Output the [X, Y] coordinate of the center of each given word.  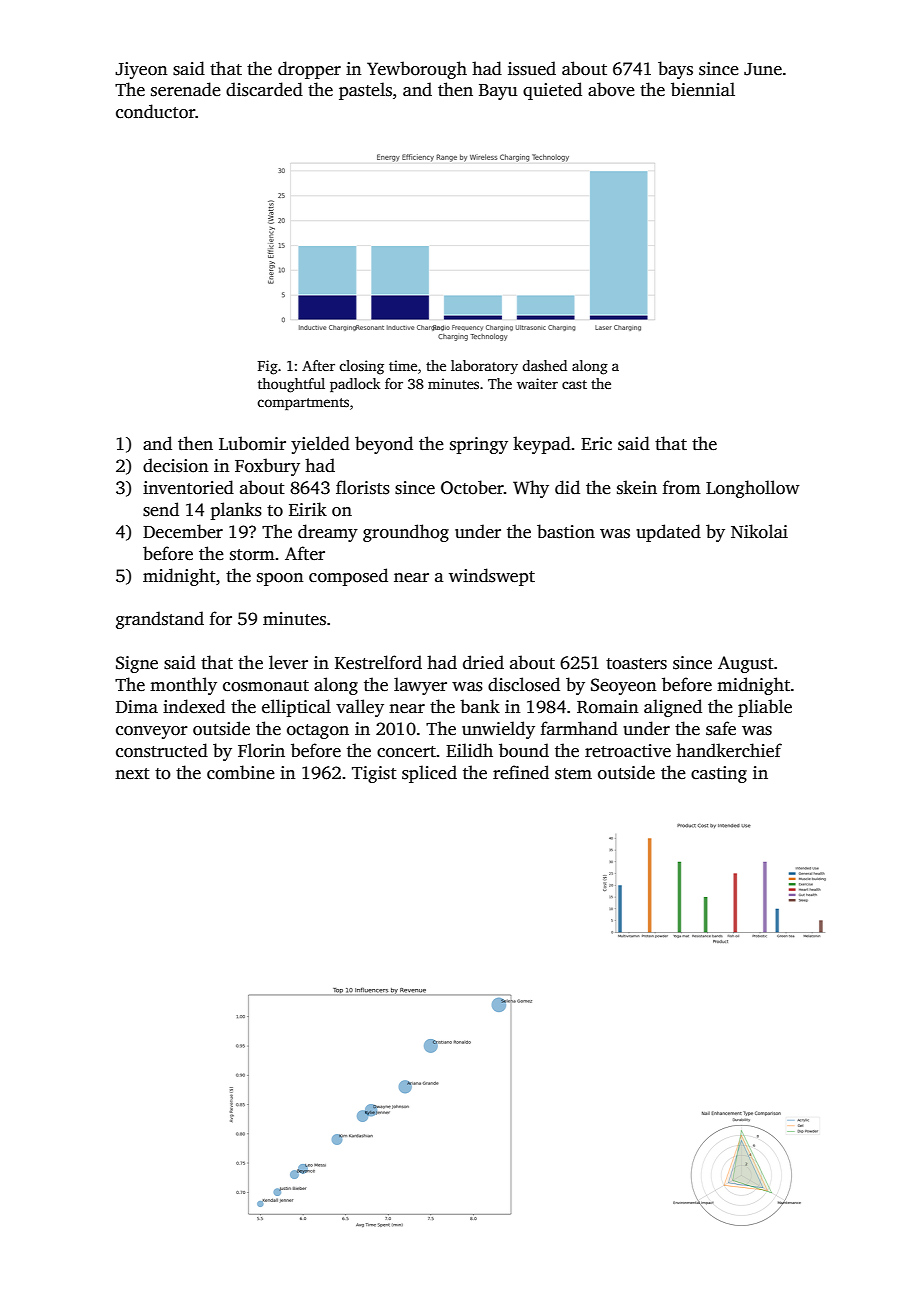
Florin [261, 750]
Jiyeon [141, 70]
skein [637, 487]
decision [175, 465]
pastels [365, 91]
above [611, 89]
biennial [703, 89]
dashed [544, 365]
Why [531, 489]
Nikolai [759, 531]
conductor [156, 111]
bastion [566, 531]
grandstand [160, 620]
